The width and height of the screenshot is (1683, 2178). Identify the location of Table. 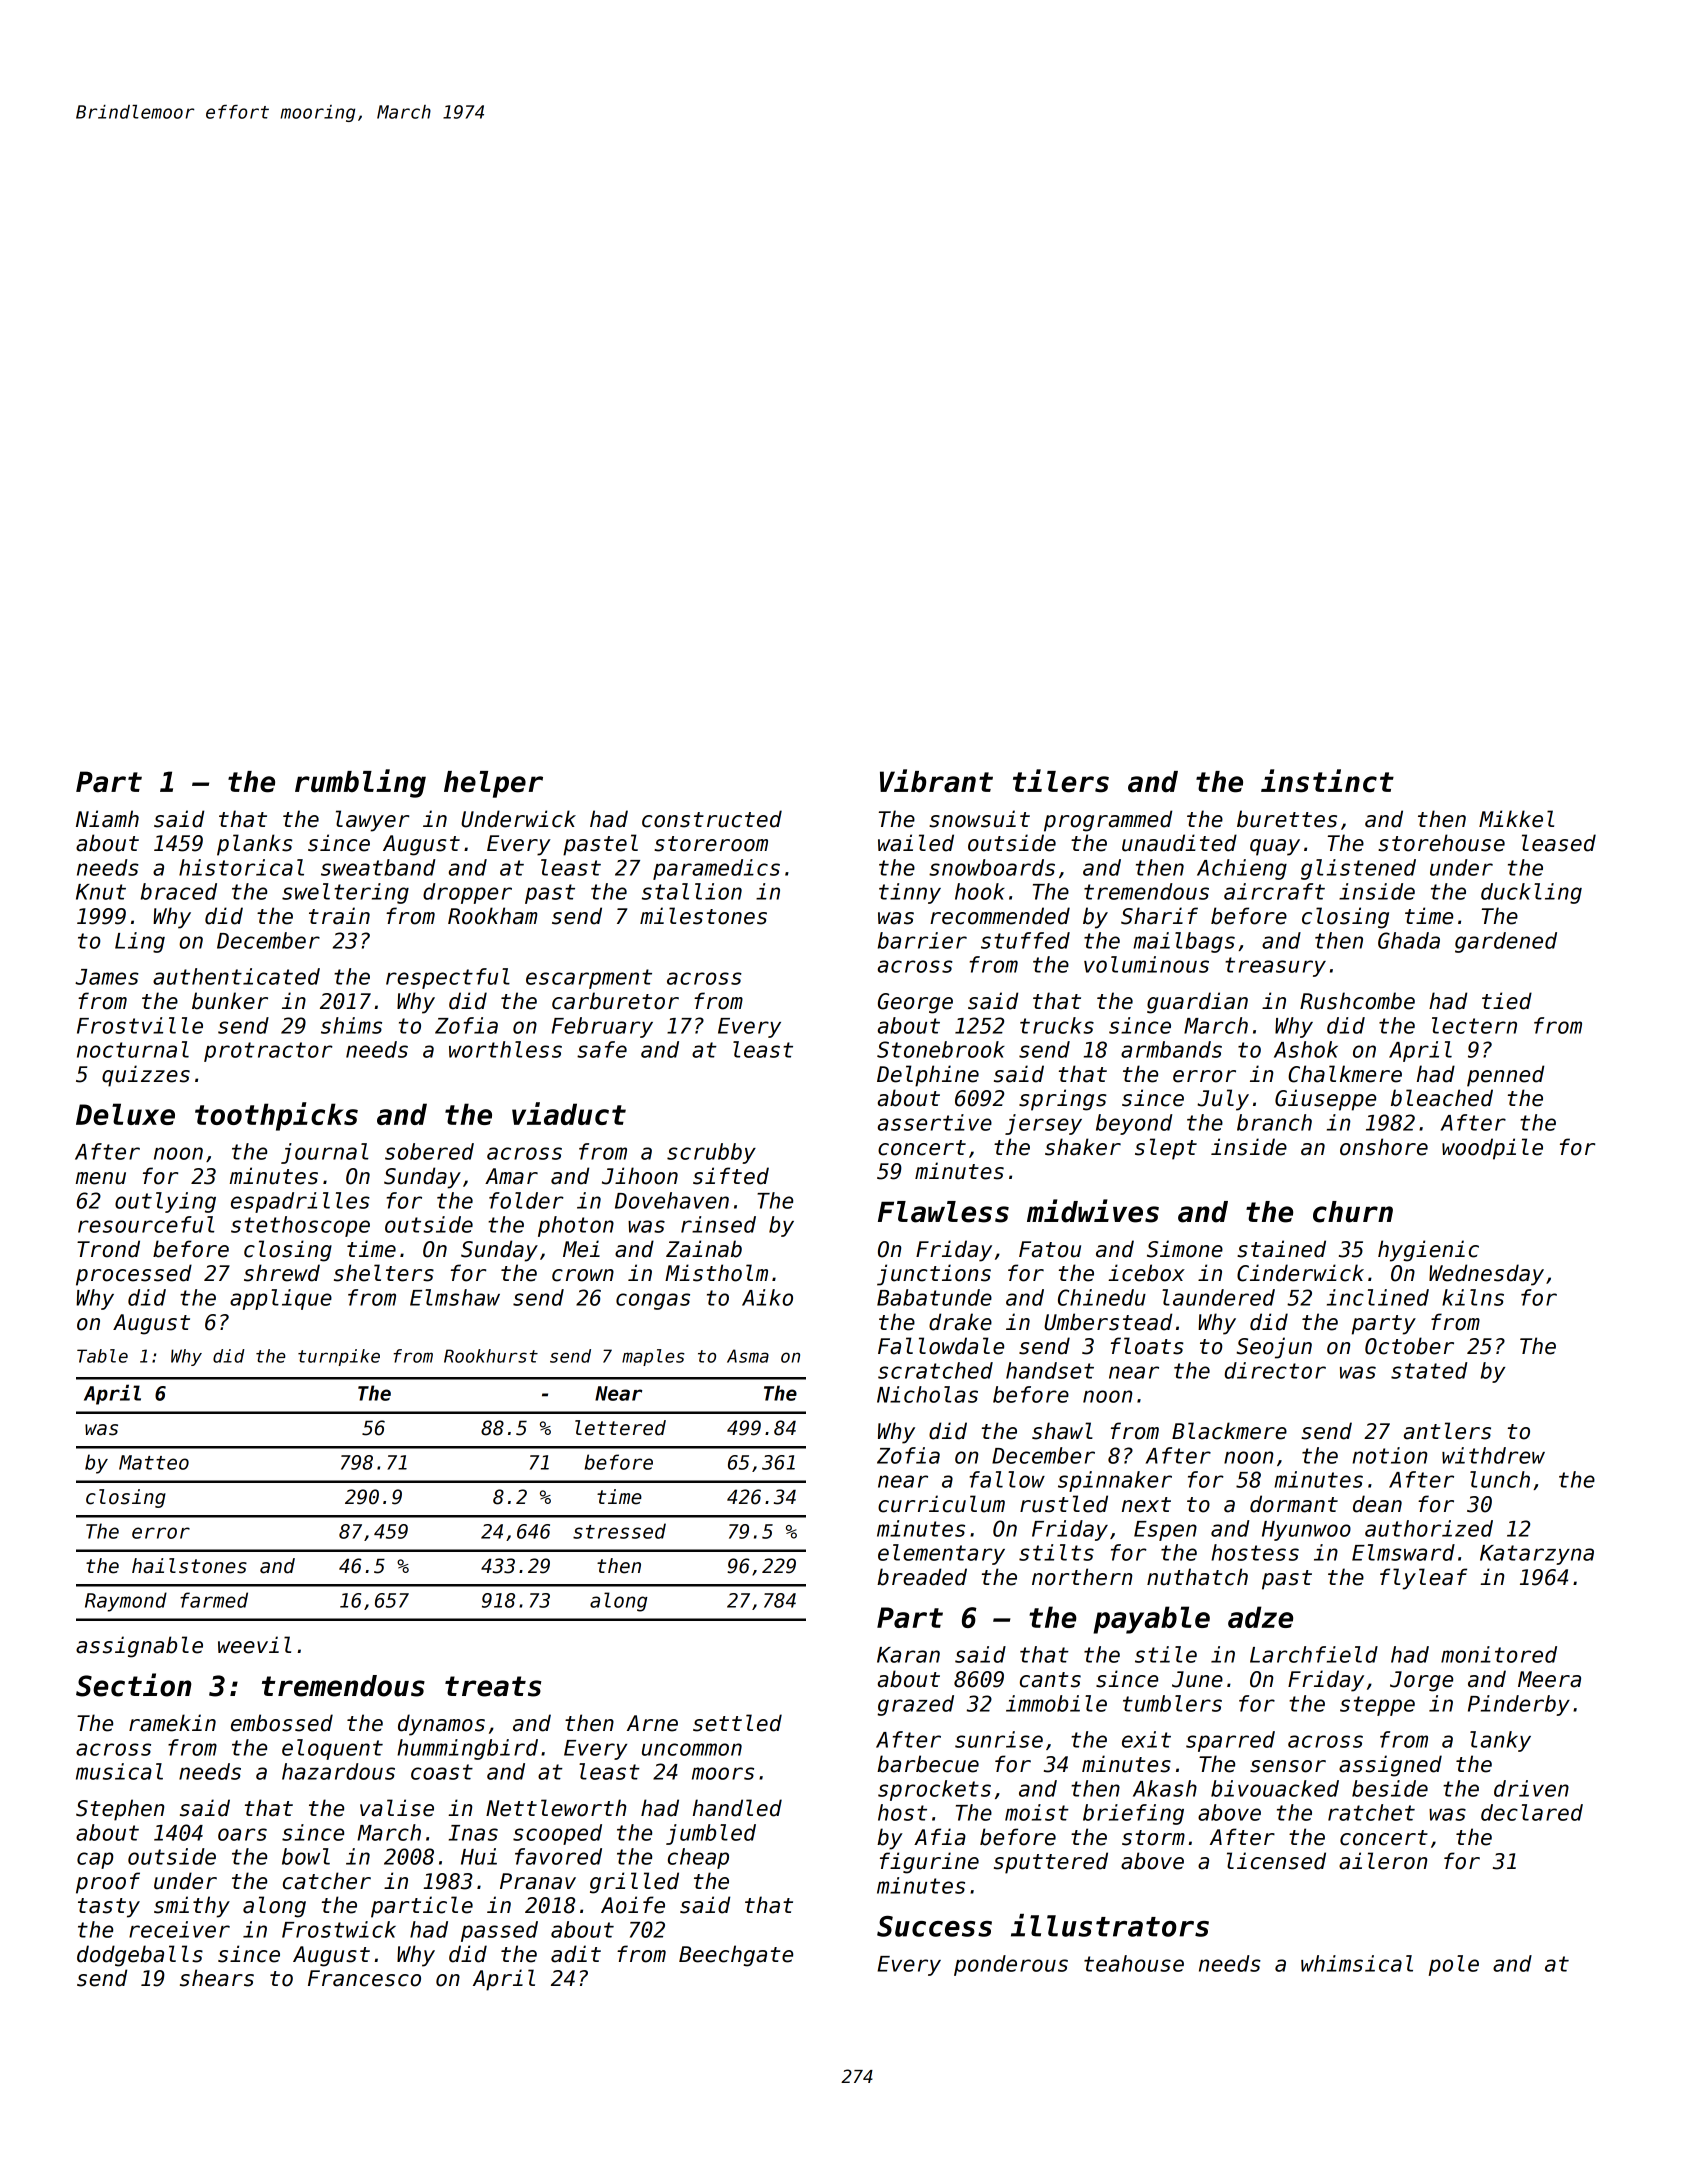
(102, 1356).
